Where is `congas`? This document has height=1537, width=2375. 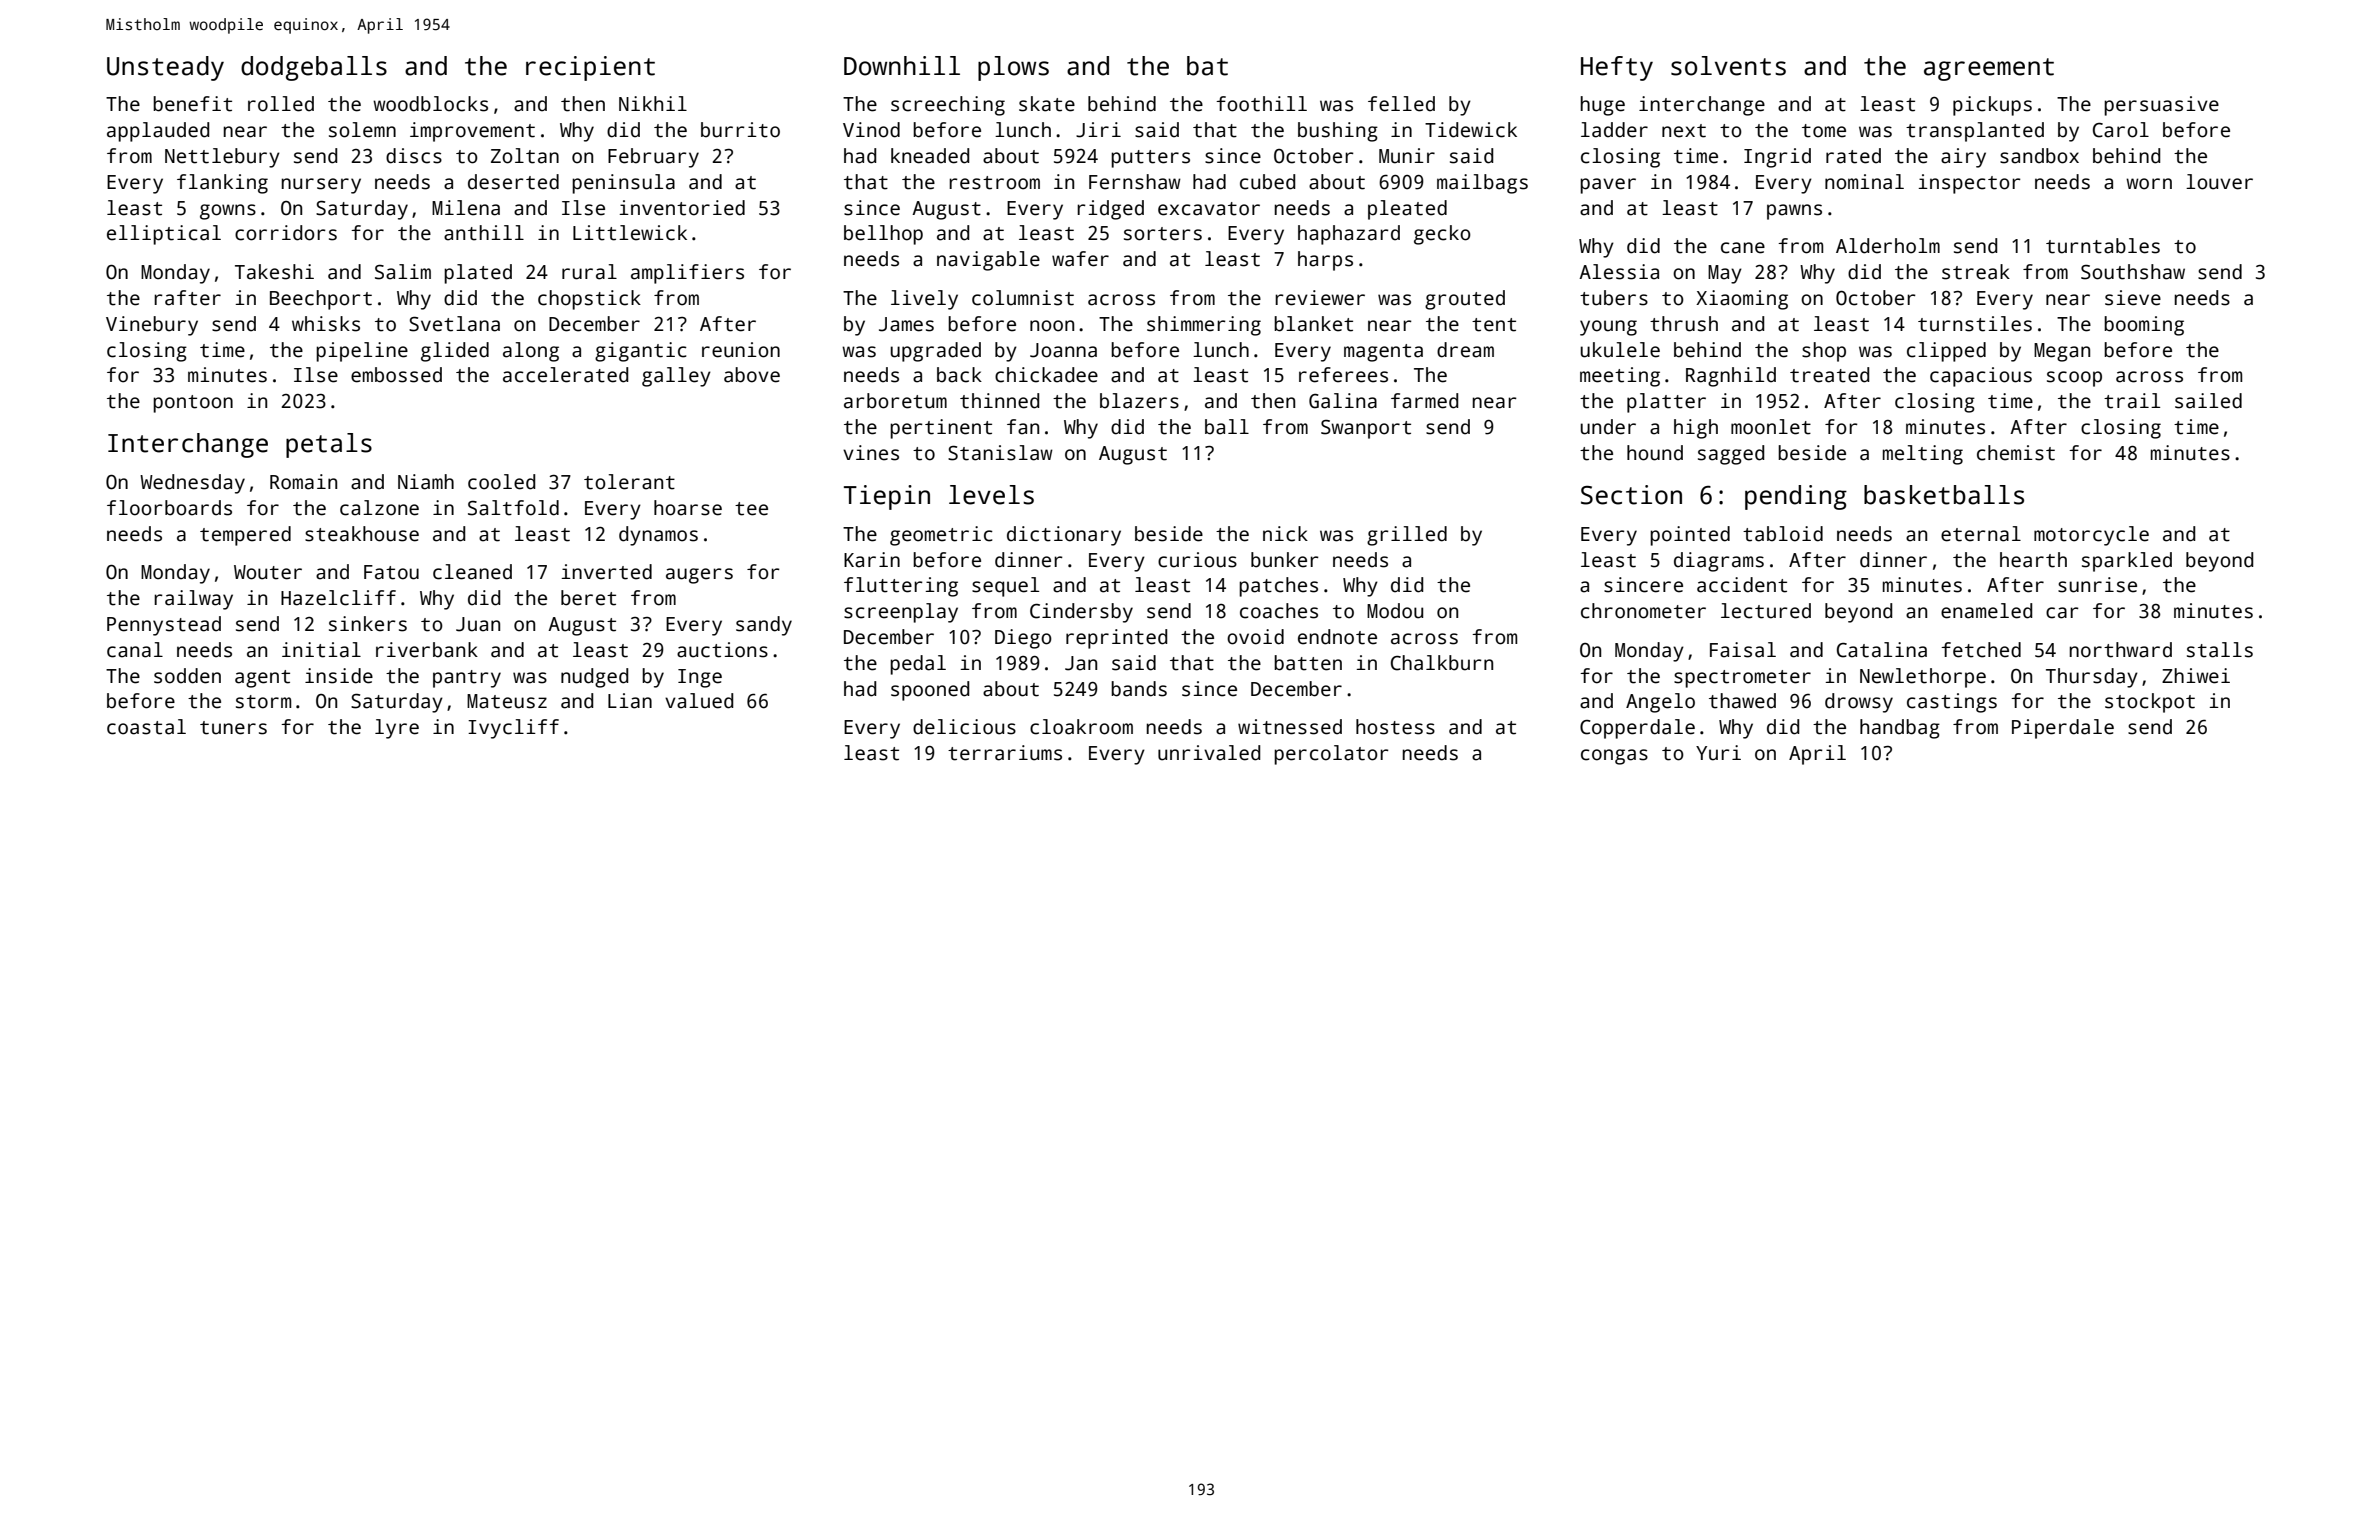
congas is located at coordinates (1614, 757).
